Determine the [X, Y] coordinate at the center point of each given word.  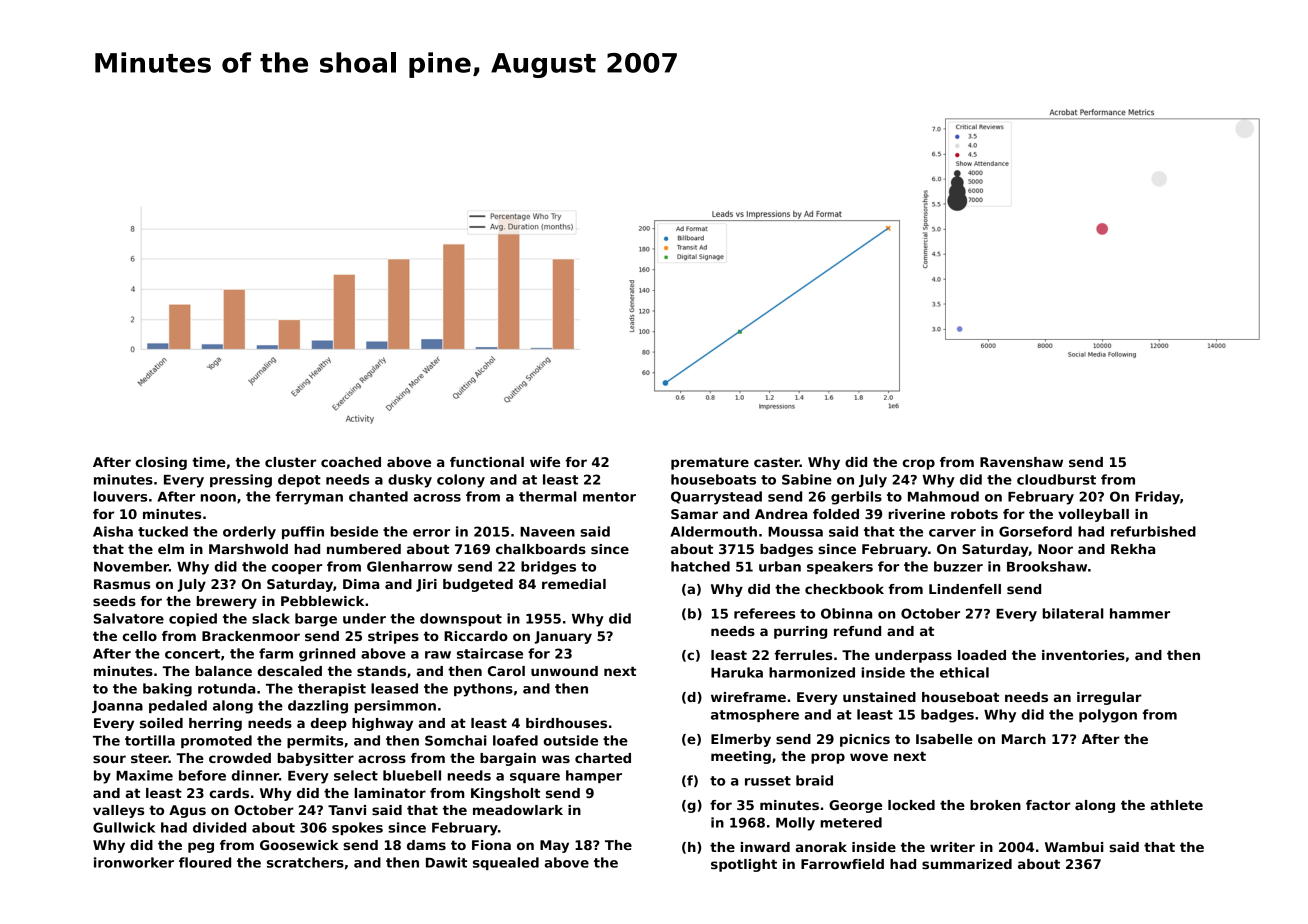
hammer [1140, 613]
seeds [114, 601]
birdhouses [566, 723]
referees [764, 613]
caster [777, 462]
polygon [1108, 716]
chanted [378, 496]
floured [205, 862]
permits [315, 741]
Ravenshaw [1021, 462]
